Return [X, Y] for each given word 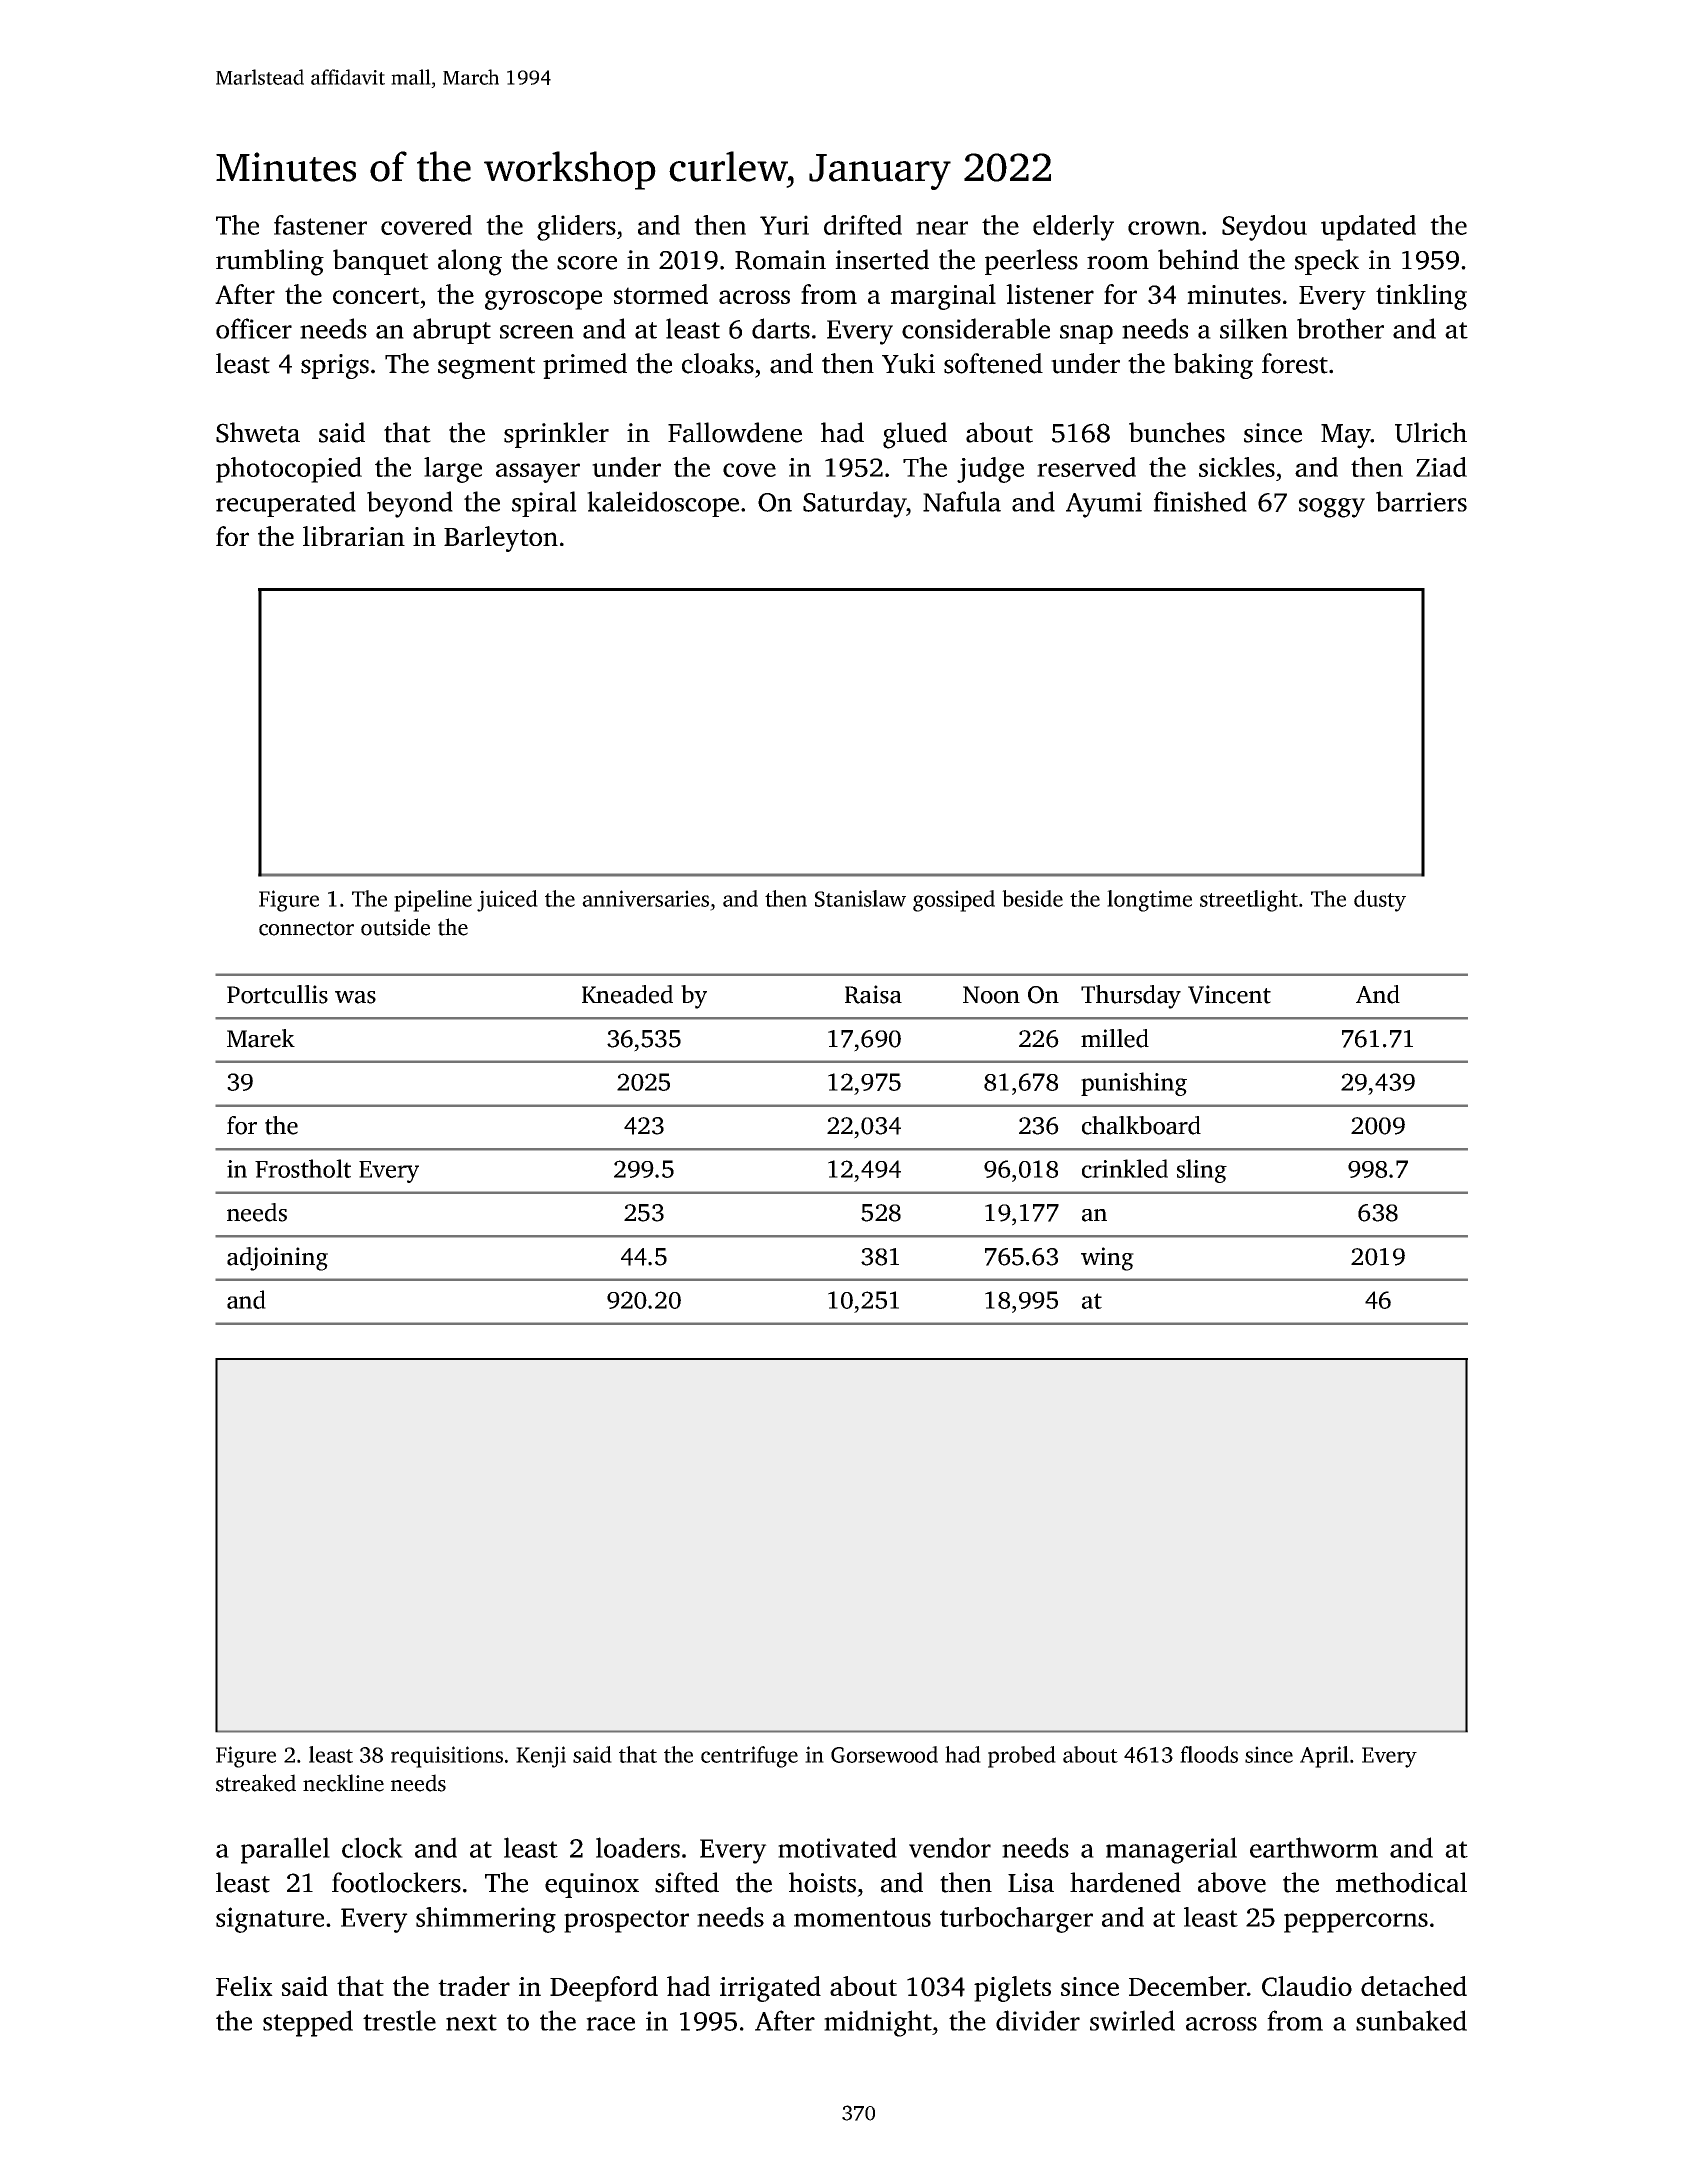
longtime [1149, 901]
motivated [837, 1847]
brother [1340, 328]
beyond [410, 504]
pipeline [433, 901]
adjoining [277, 1259]
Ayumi [1104, 505]
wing [1107, 1259]
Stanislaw [860, 898]
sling [1202, 1171]
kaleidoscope [663, 504]
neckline [343, 1783]
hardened [1125, 1882]
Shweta [258, 432]
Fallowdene [735, 432]
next [471, 2022]
